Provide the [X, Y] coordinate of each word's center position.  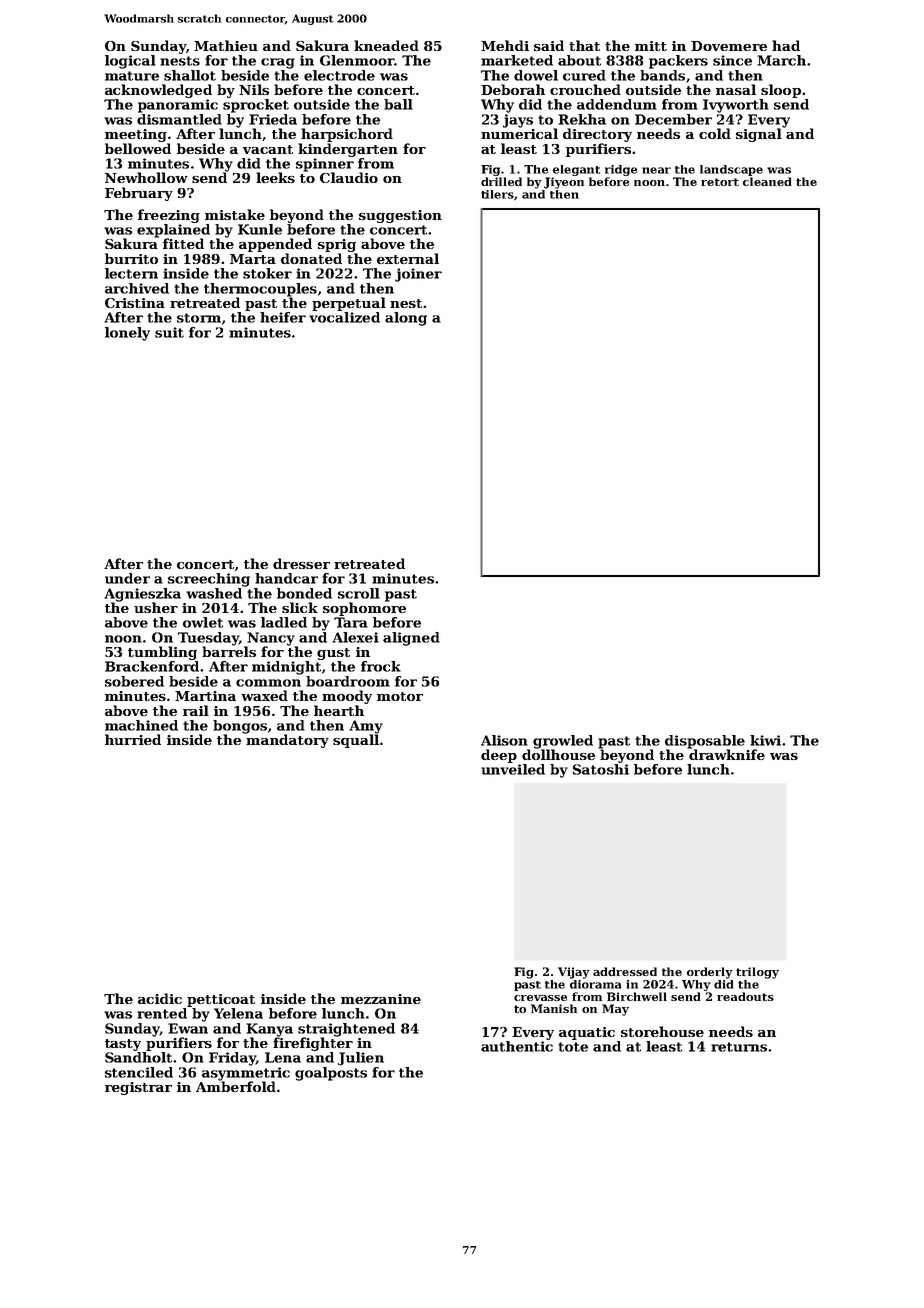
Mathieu [226, 45]
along [406, 319]
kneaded [386, 45]
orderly [710, 973]
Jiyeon [564, 183]
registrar [138, 1088]
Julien [361, 1059]
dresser [301, 563]
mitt [651, 46]
